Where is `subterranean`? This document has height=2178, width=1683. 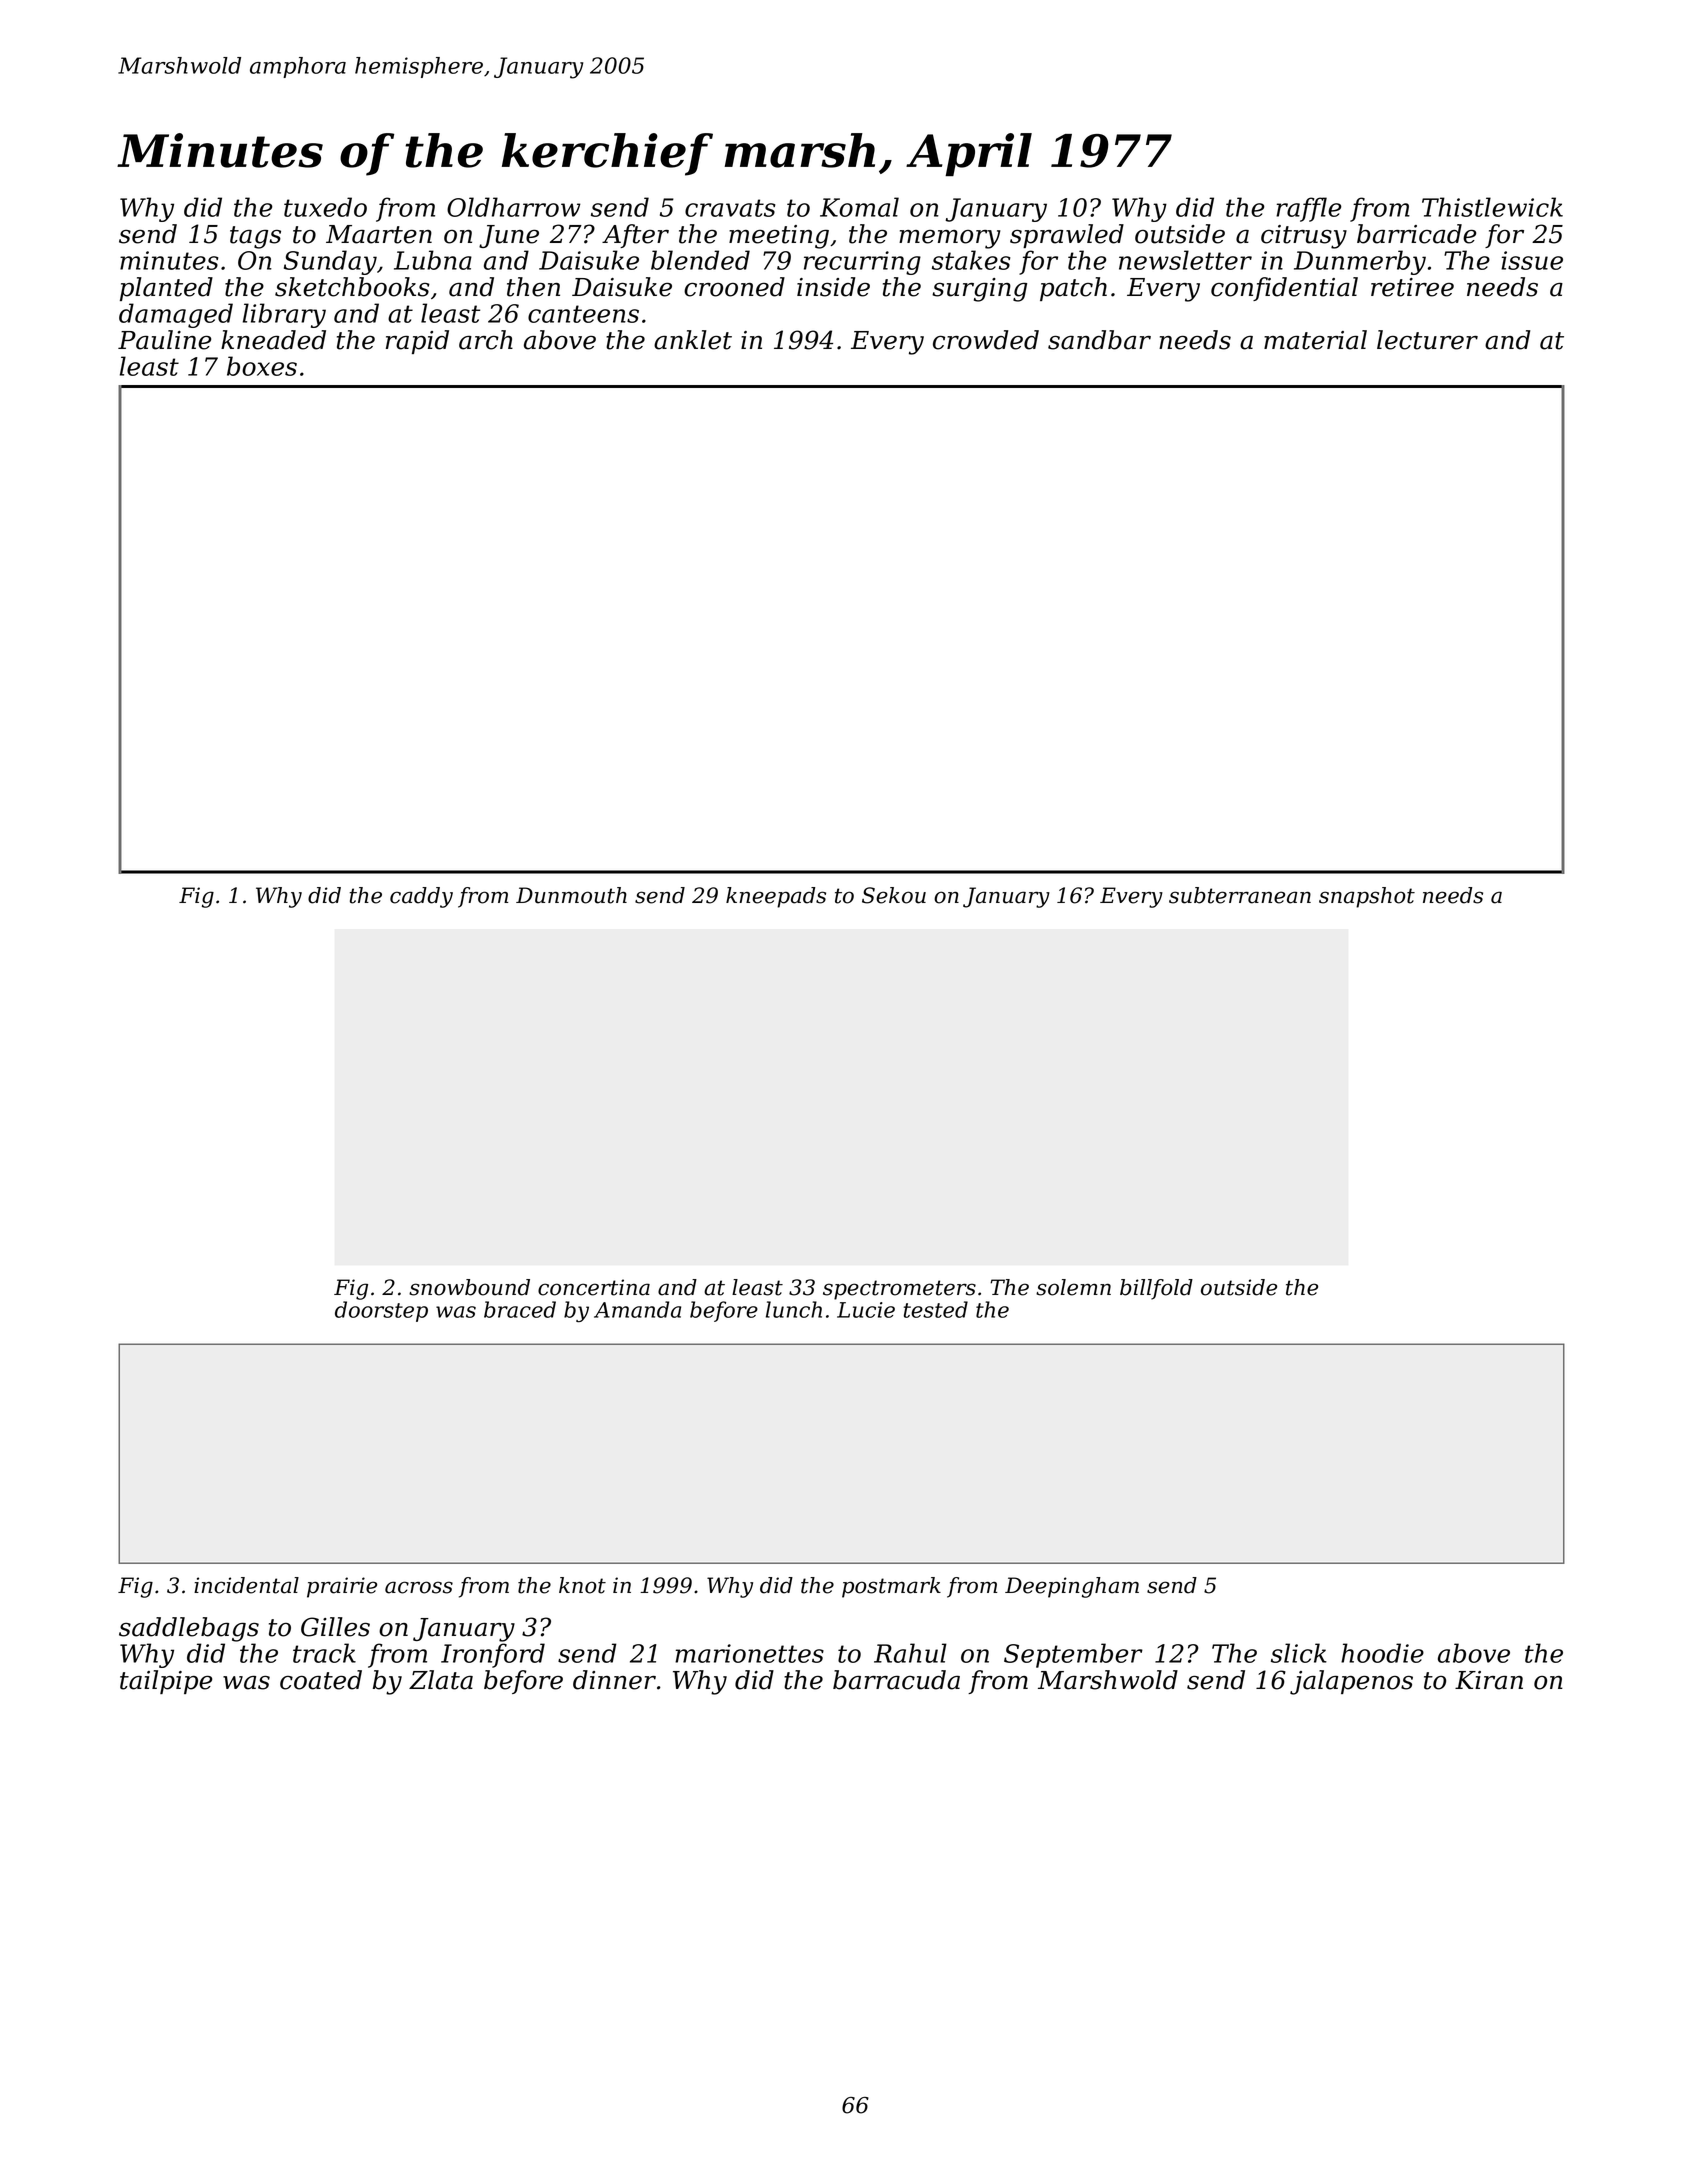 subterranean is located at coordinates (1240, 895).
